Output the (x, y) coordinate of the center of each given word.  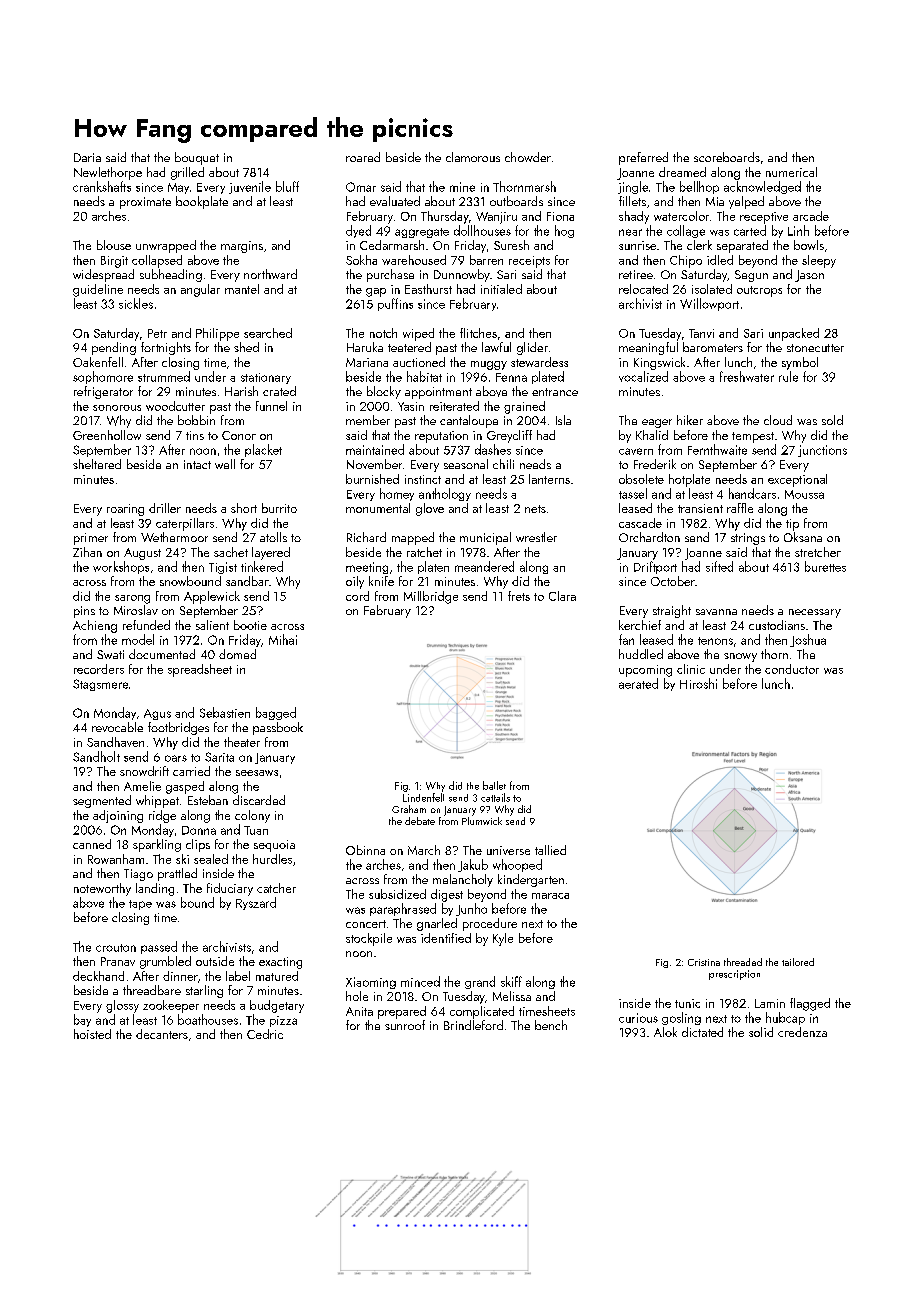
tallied (550, 850)
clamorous (473, 157)
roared (363, 157)
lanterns (549, 479)
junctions (822, 451)
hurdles (272, 859)
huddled (641, 654)
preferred (643, 158)
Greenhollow (107, 435)
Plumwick (482, 821)
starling (204, 991)
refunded (146, 625)
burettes (825, 566)
